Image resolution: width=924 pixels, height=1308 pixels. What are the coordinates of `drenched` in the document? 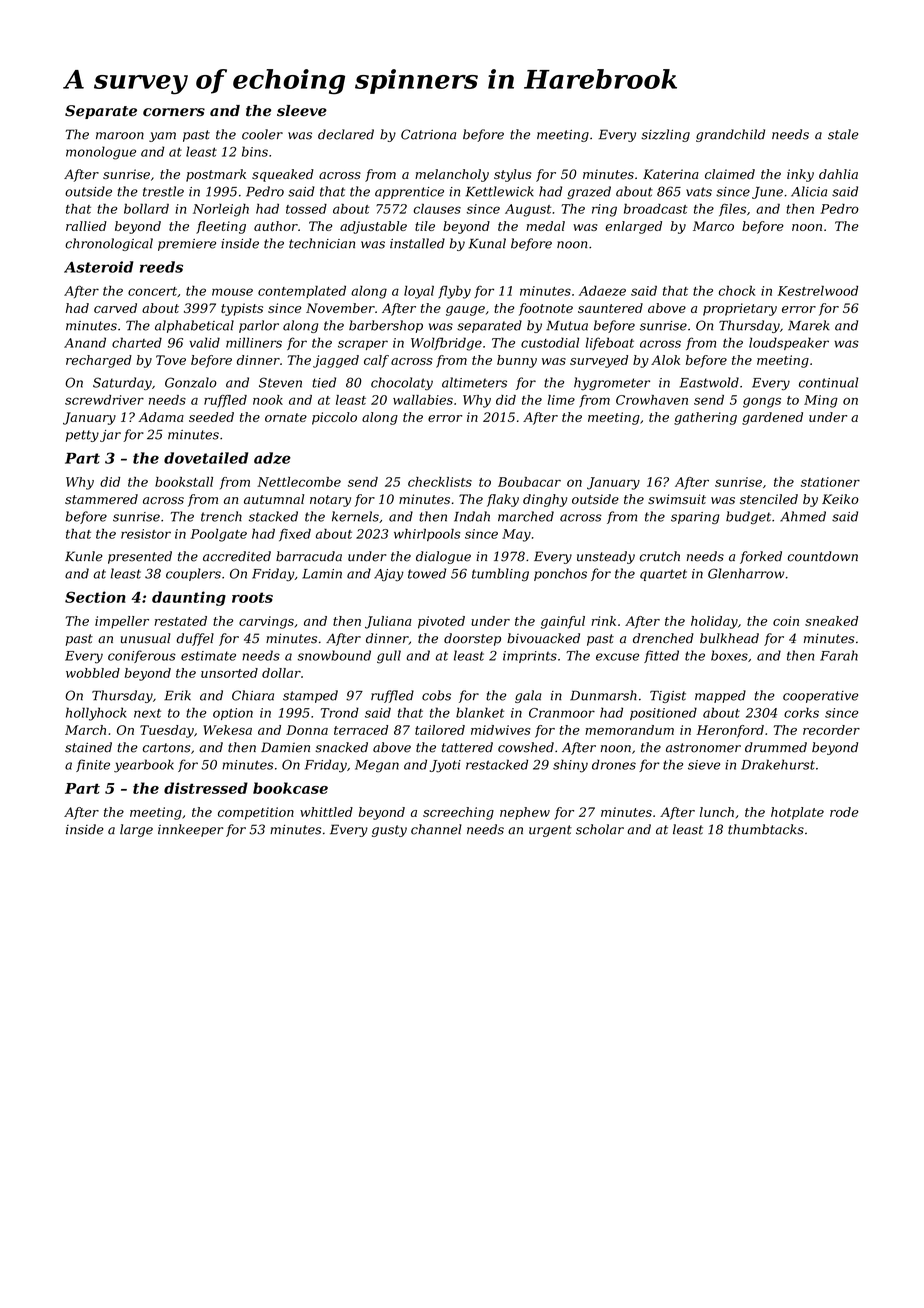 It's located at (663, 638).
